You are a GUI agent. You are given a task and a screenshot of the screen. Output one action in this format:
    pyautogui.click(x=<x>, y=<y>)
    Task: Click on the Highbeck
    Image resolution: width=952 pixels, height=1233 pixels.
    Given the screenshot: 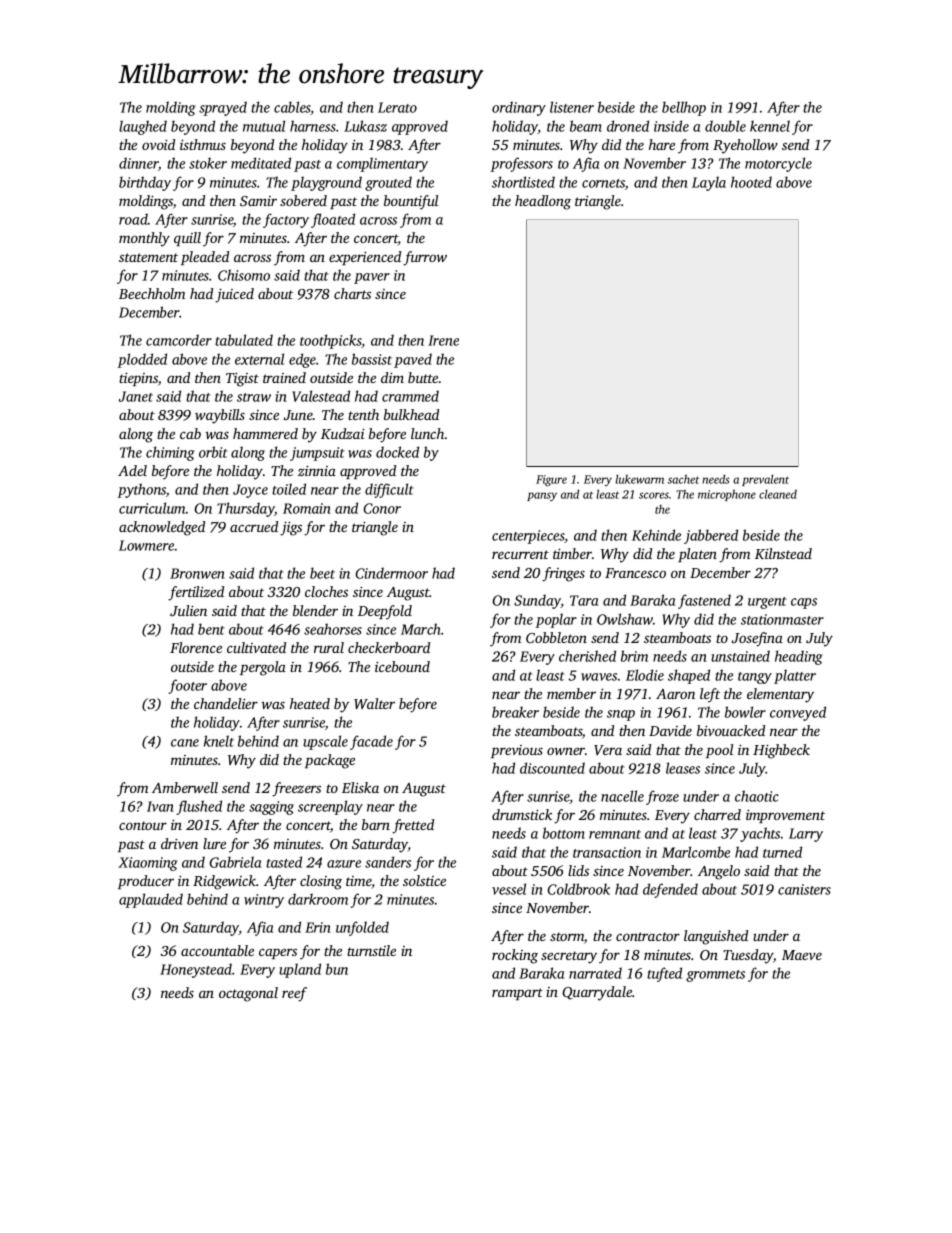 What is the action you would take?
    pyautogui.click(x=781, y=751)
